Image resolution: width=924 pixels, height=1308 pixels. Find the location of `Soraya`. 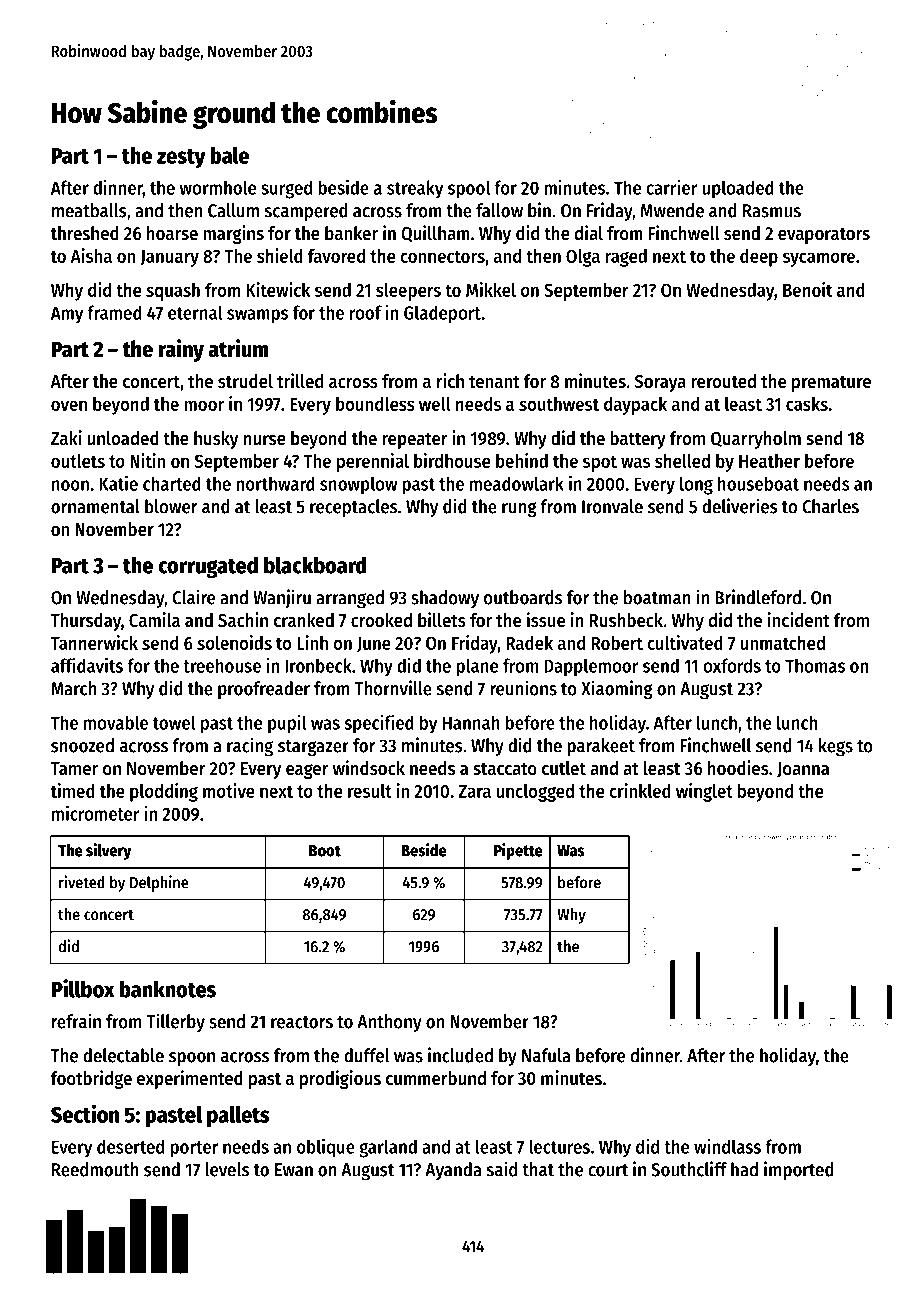

Soraya is located at coordinates (660, 383).
